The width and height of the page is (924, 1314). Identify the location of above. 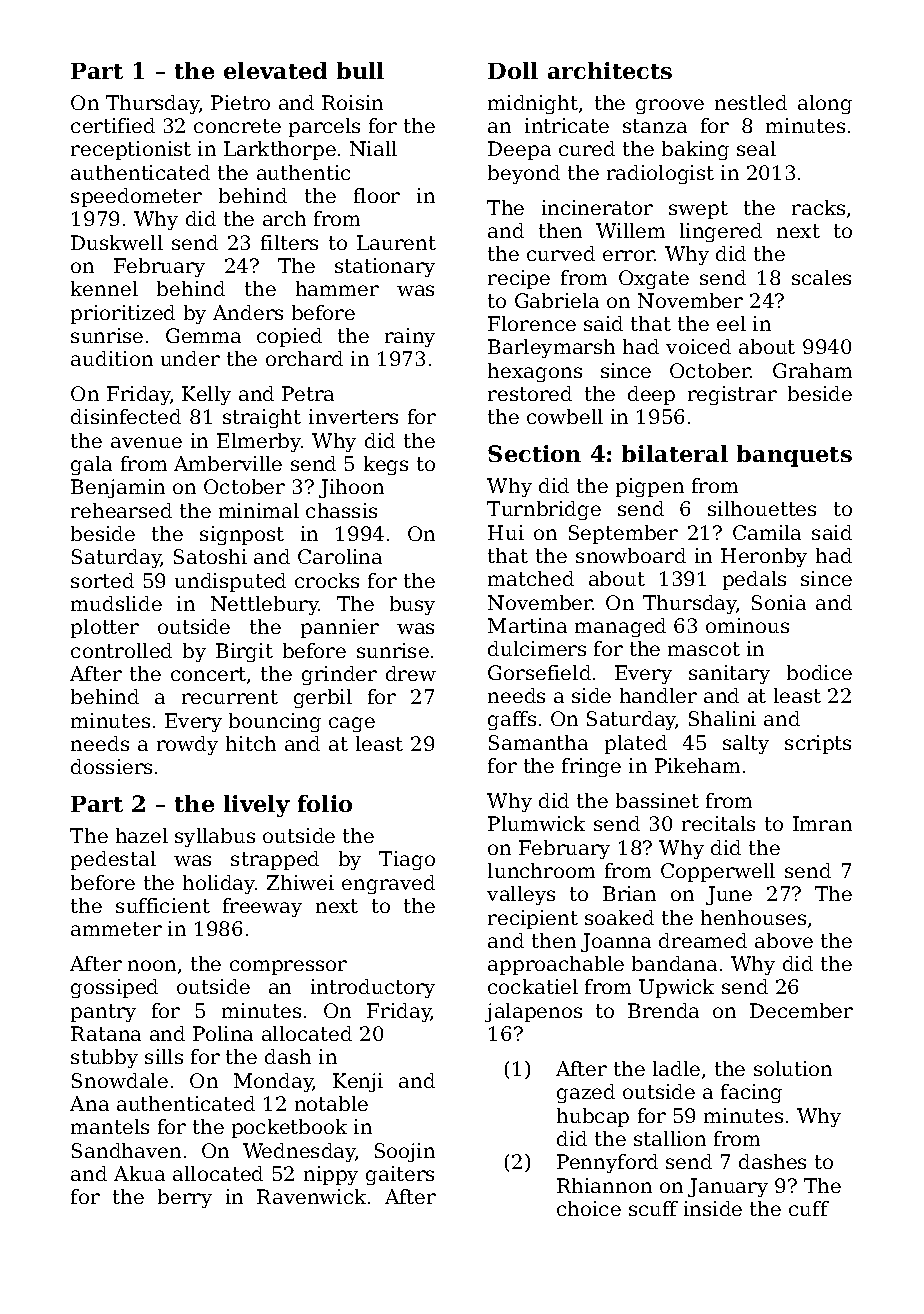
(784, 940).
